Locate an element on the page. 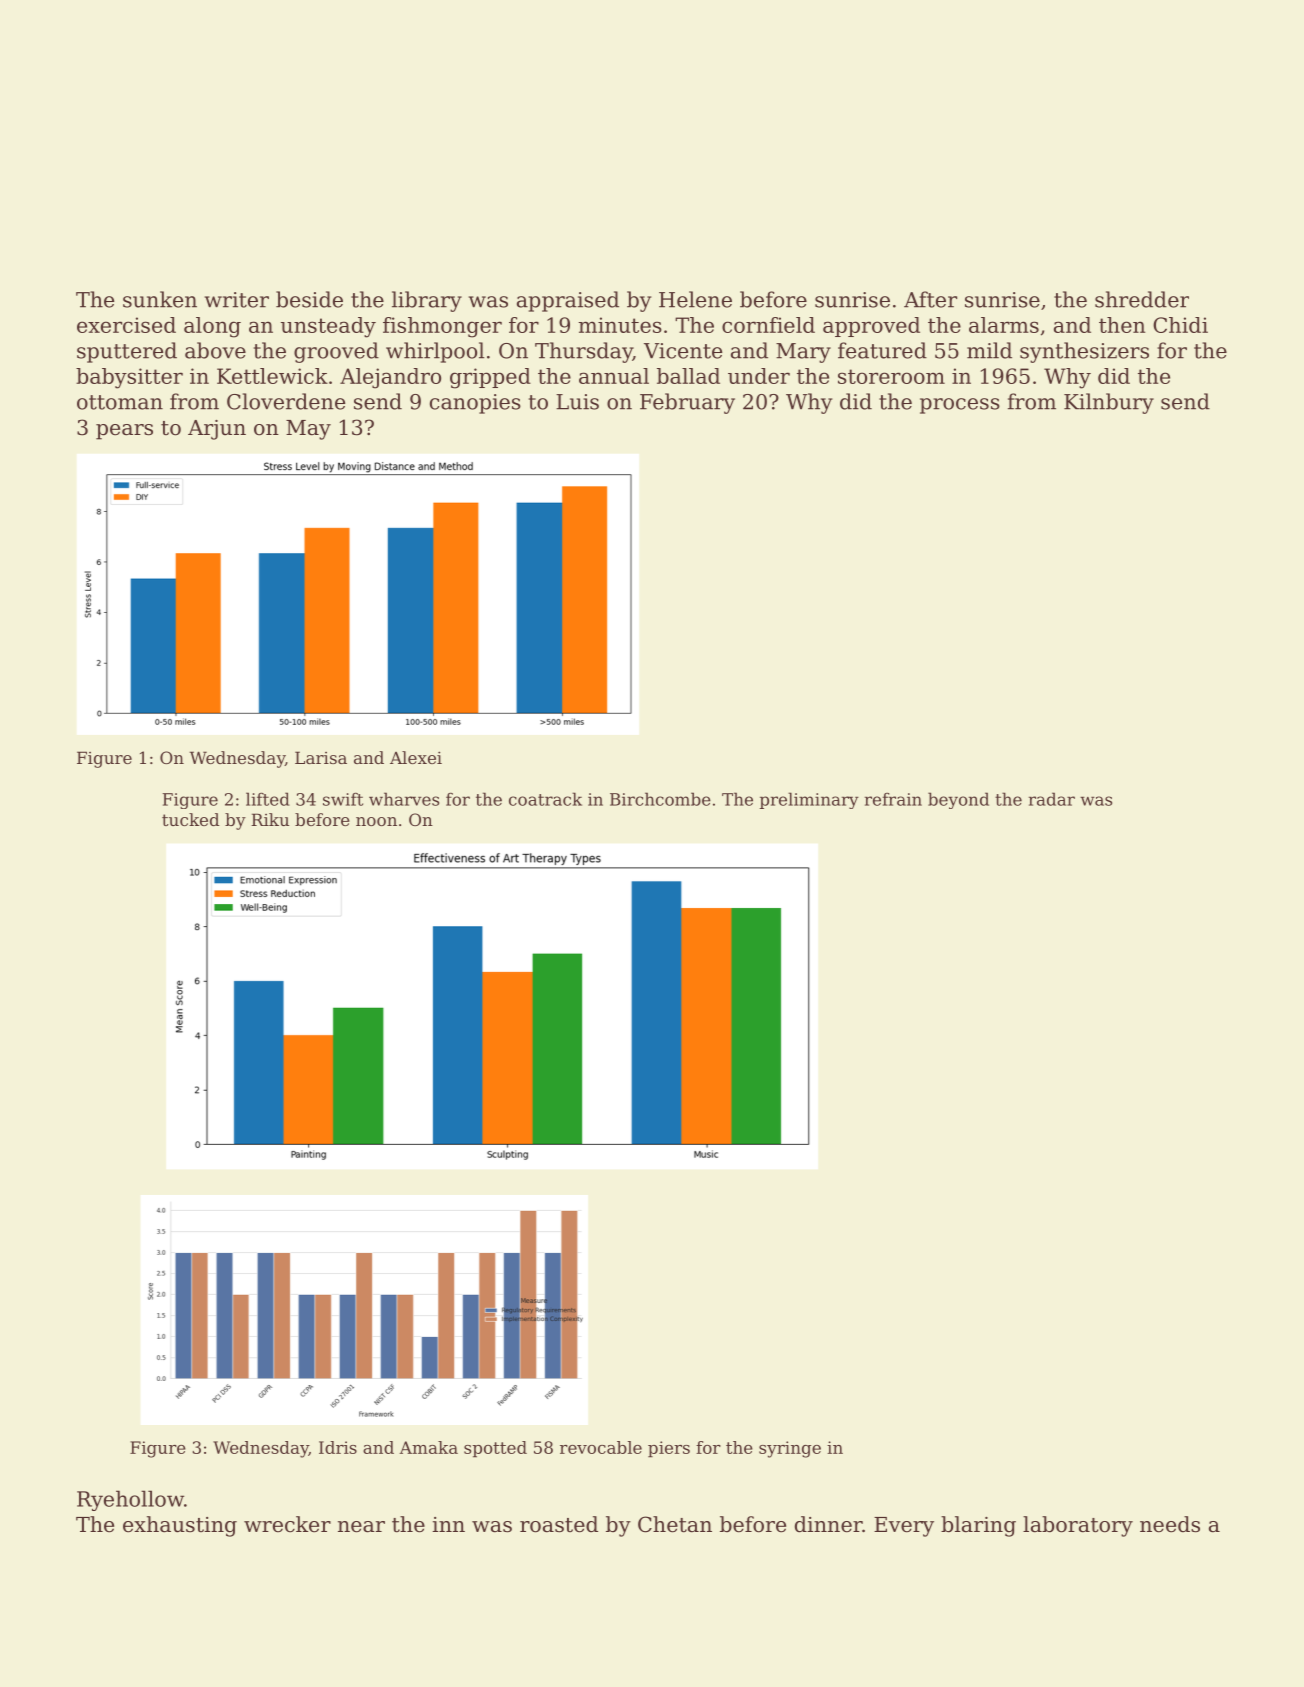  Riku is located at coordinates (270, 819).
